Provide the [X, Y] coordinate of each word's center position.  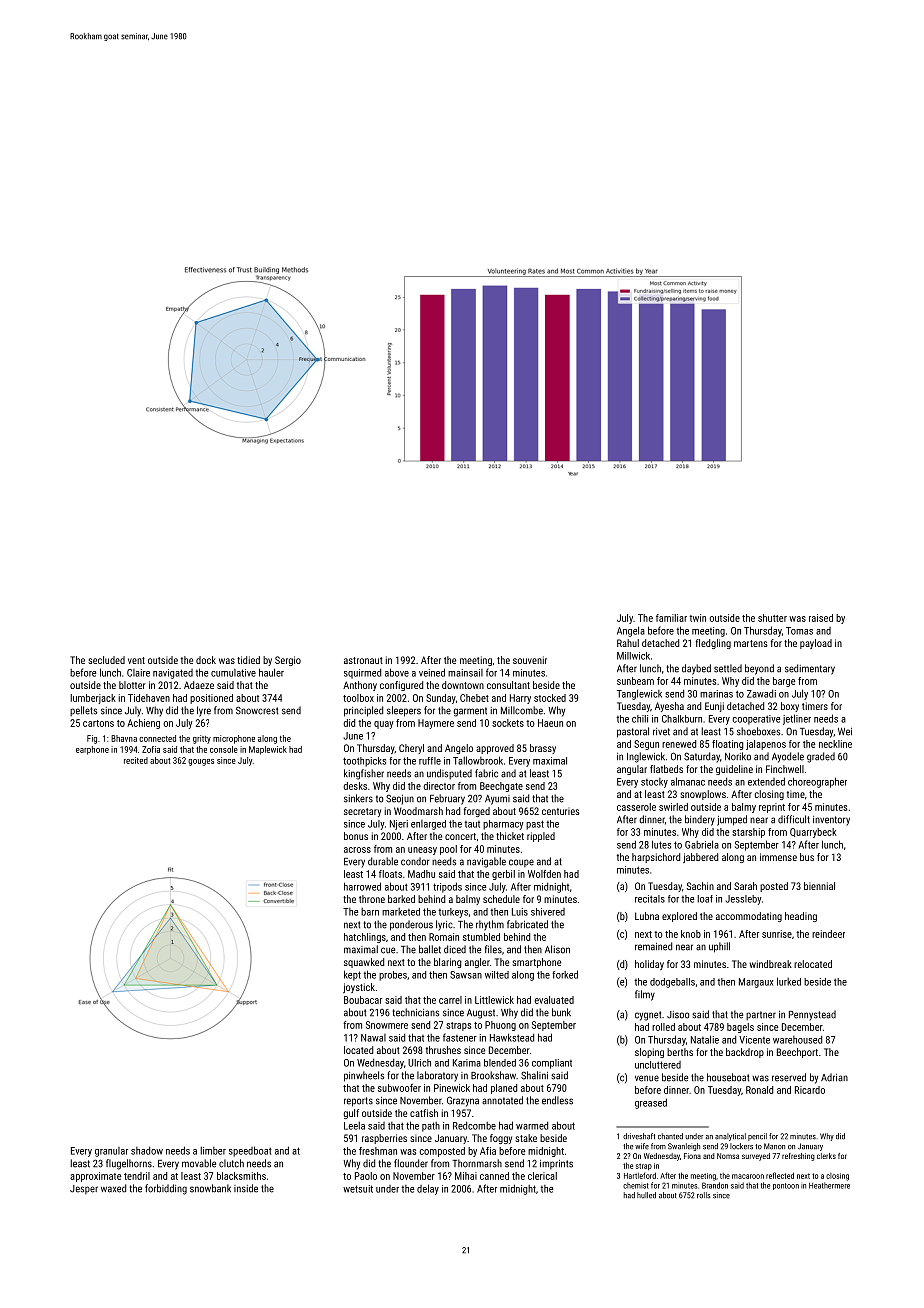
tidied [248, 660]
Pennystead [812, 1015]
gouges [201, 762]
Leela [354, 1126]
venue [647, 1078]
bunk [561, 1012]
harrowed [362, 886]
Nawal [373, 1038]
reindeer [828, 934]
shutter [772, 618]
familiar [671, 618]
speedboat [250, 1151]
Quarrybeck [813, 833]
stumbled [481, 937]
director [439, 786]
